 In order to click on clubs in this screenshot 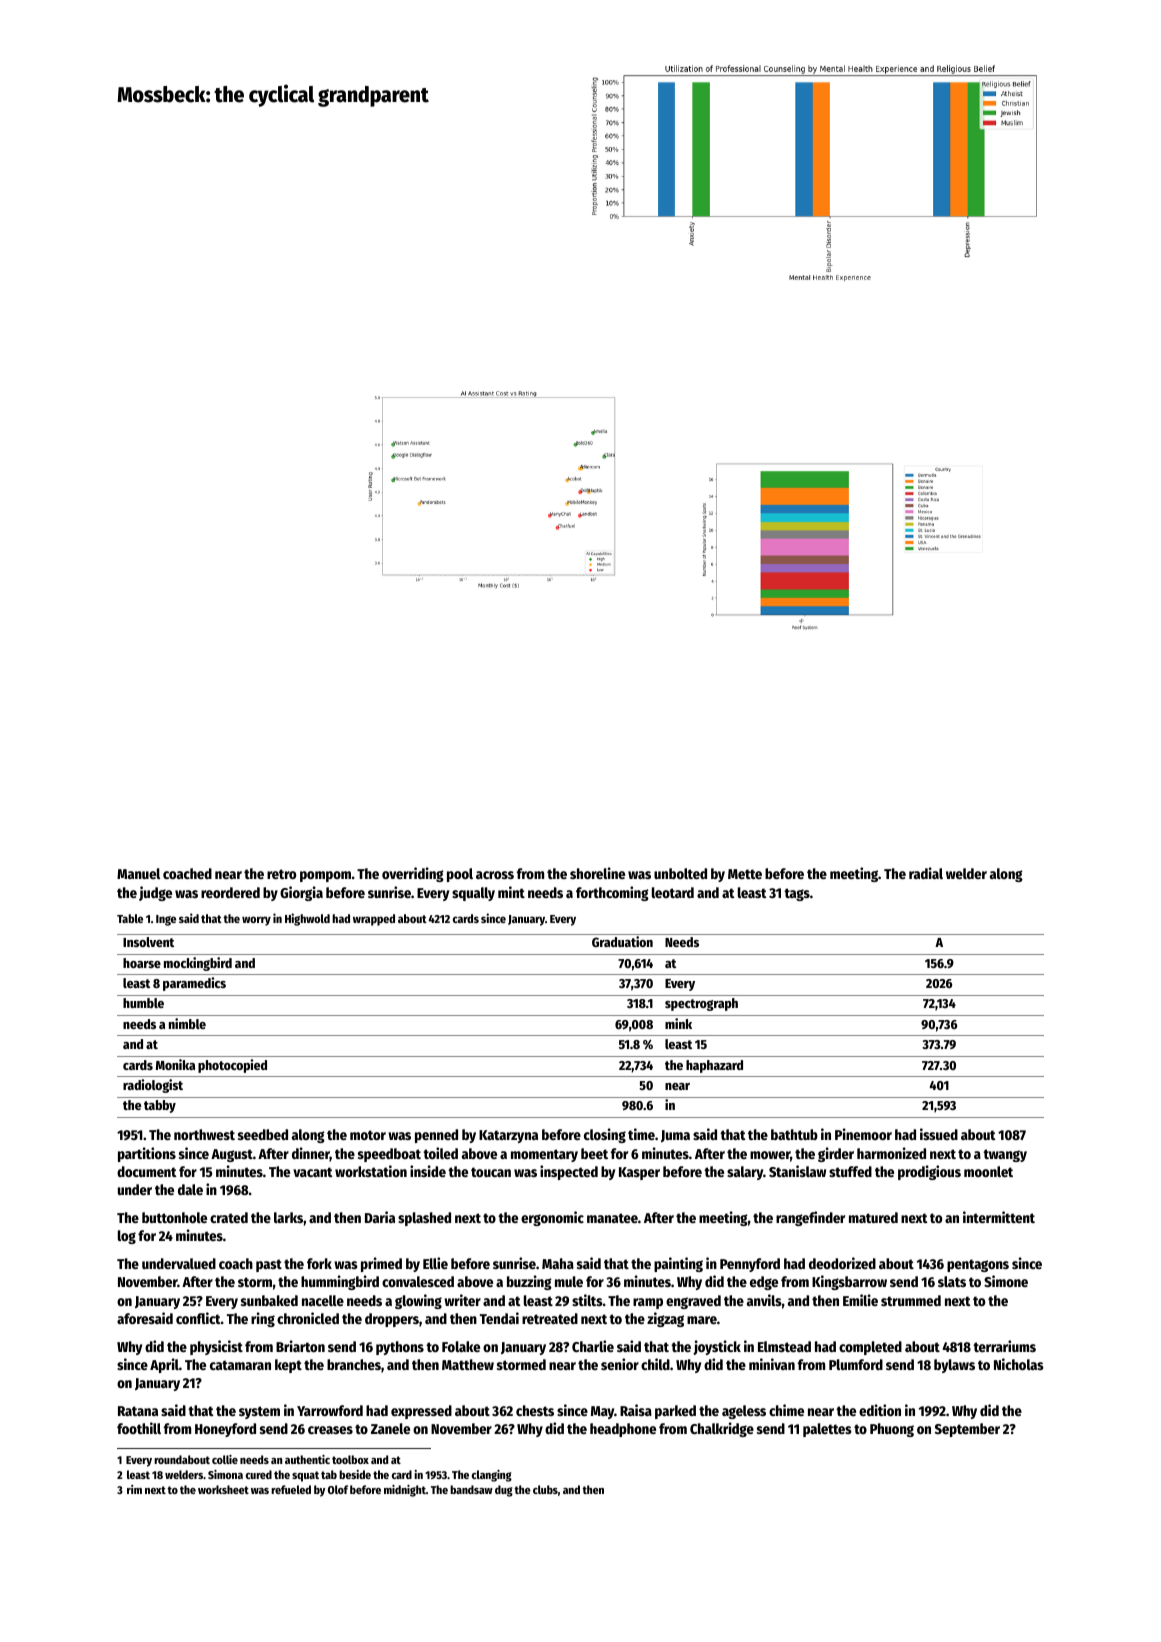, I will do `click(545, 1489)`.
